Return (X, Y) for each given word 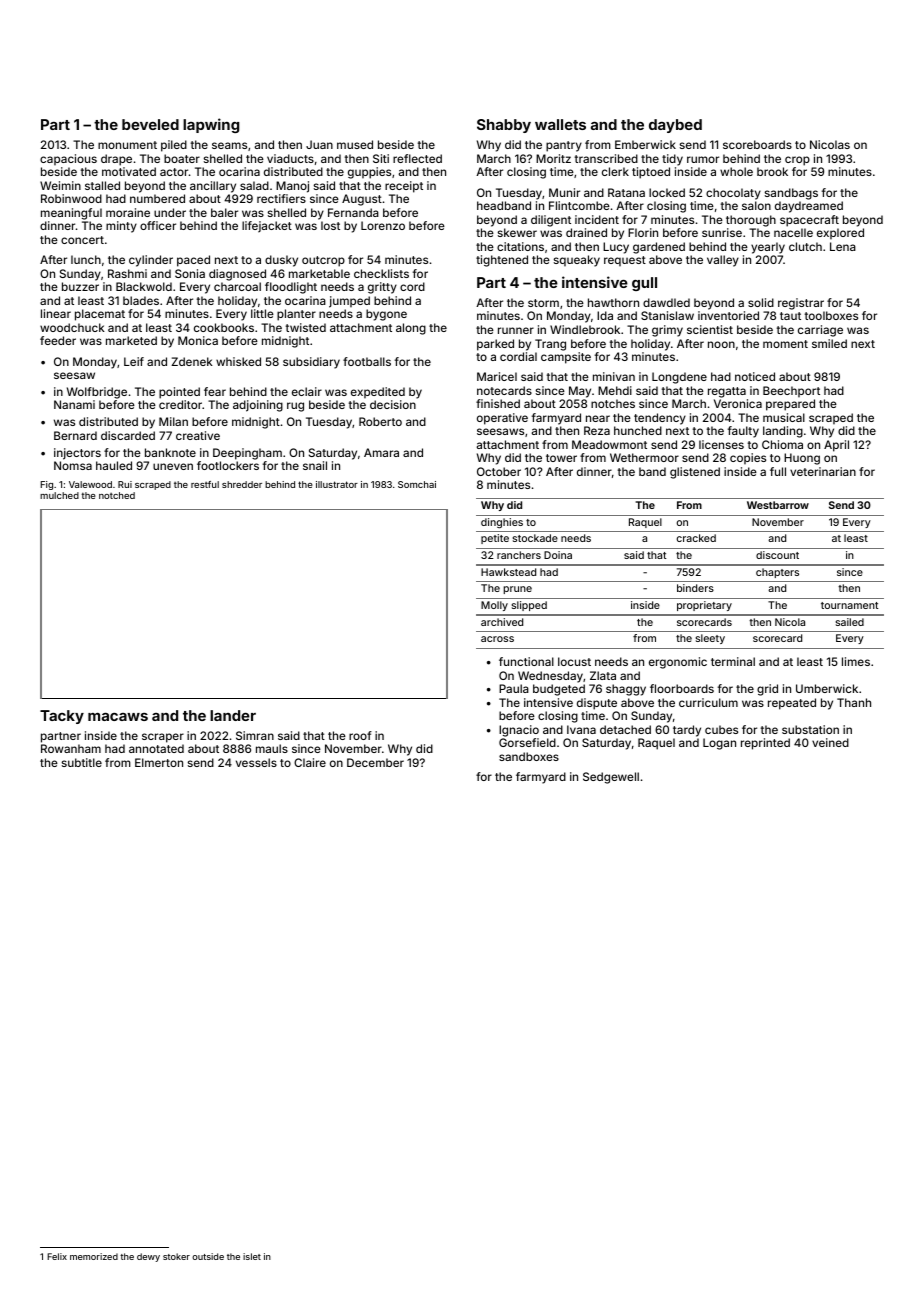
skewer (517, 232)
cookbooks (224, 327)
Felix (57, 1256)
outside (208, 1256)
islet (252, 1256)
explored (840, 233)
